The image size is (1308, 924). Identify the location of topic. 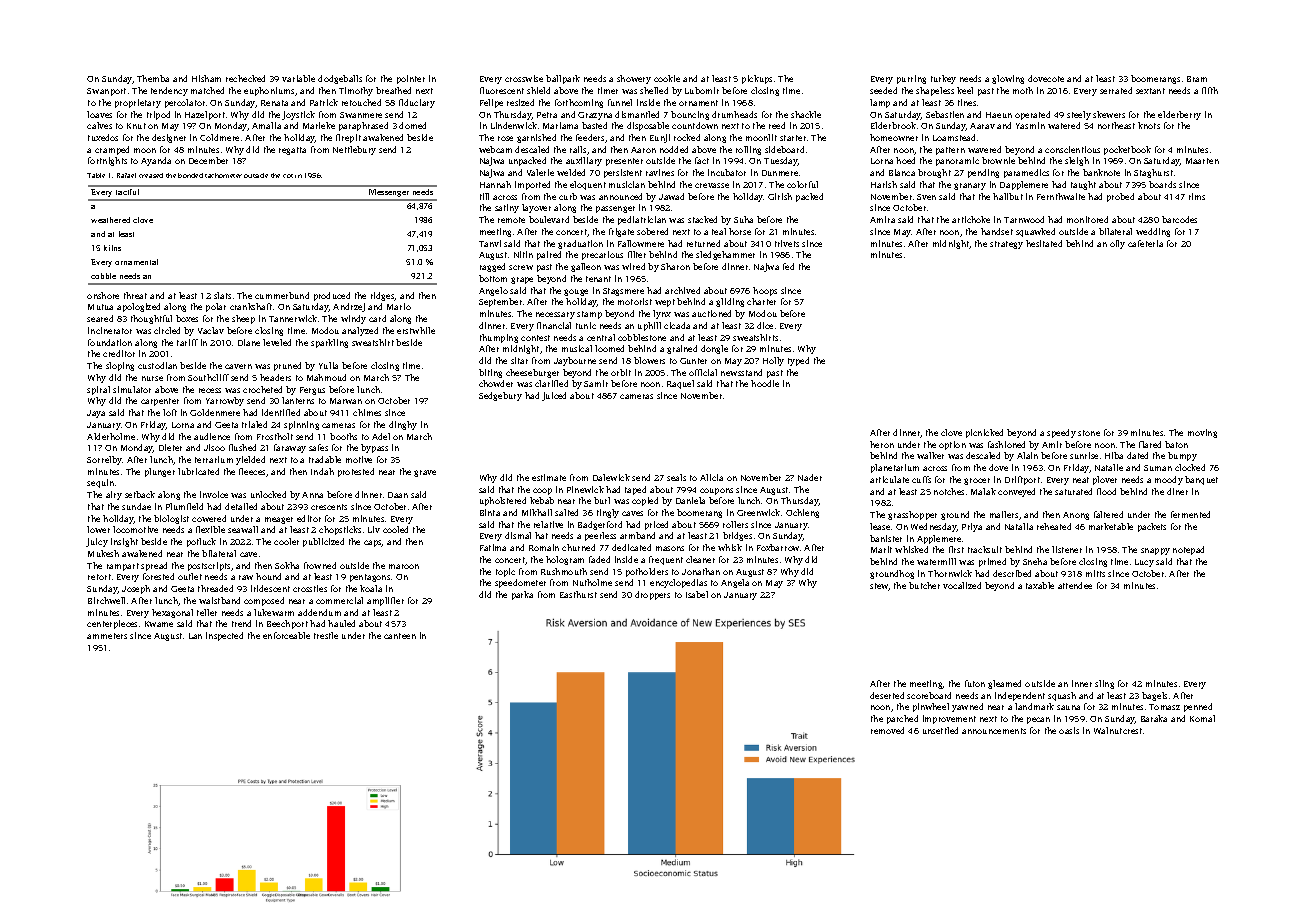
(505, 572).
